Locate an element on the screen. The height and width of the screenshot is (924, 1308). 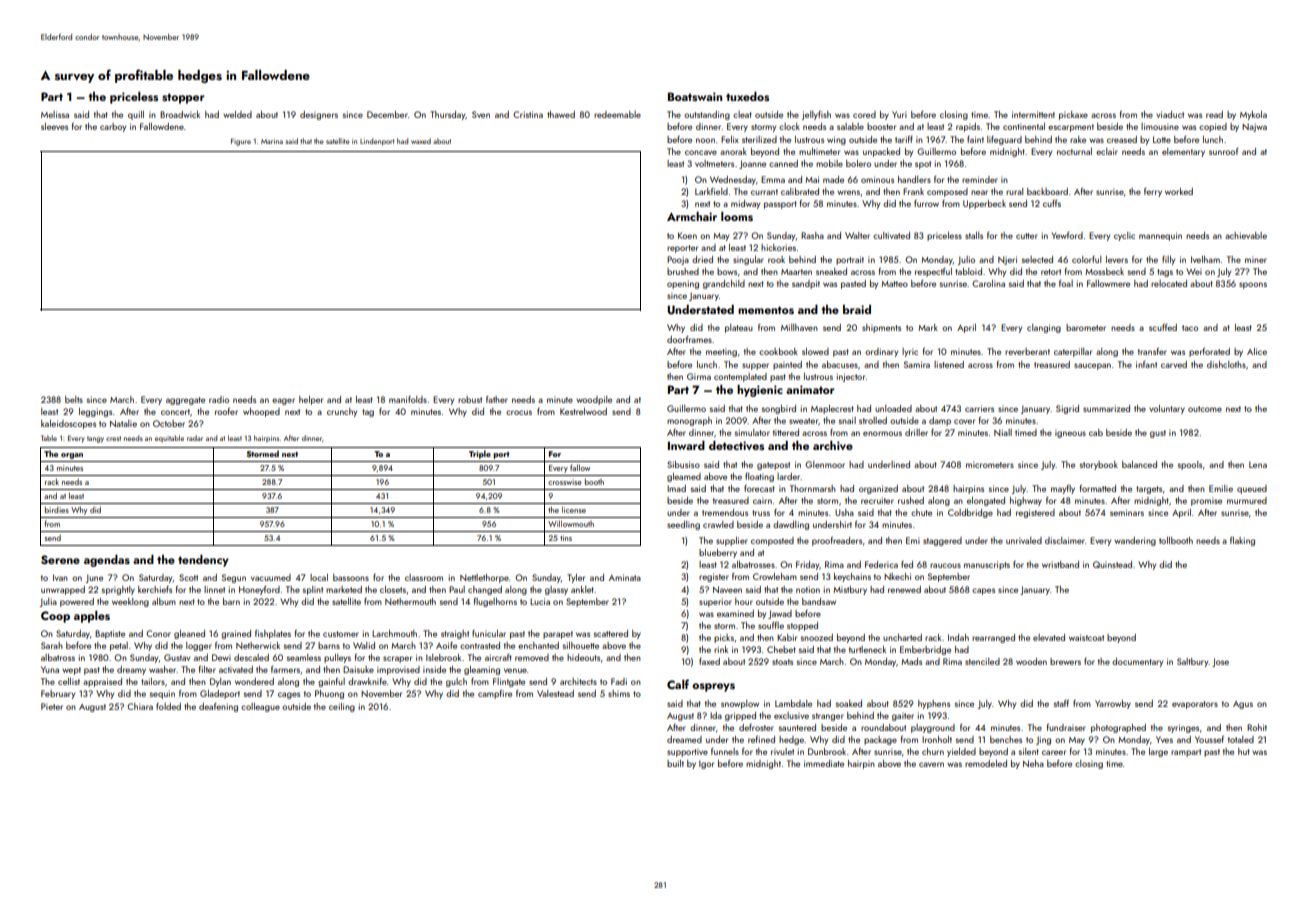
fishplates is located at coordinates (273, 634).
